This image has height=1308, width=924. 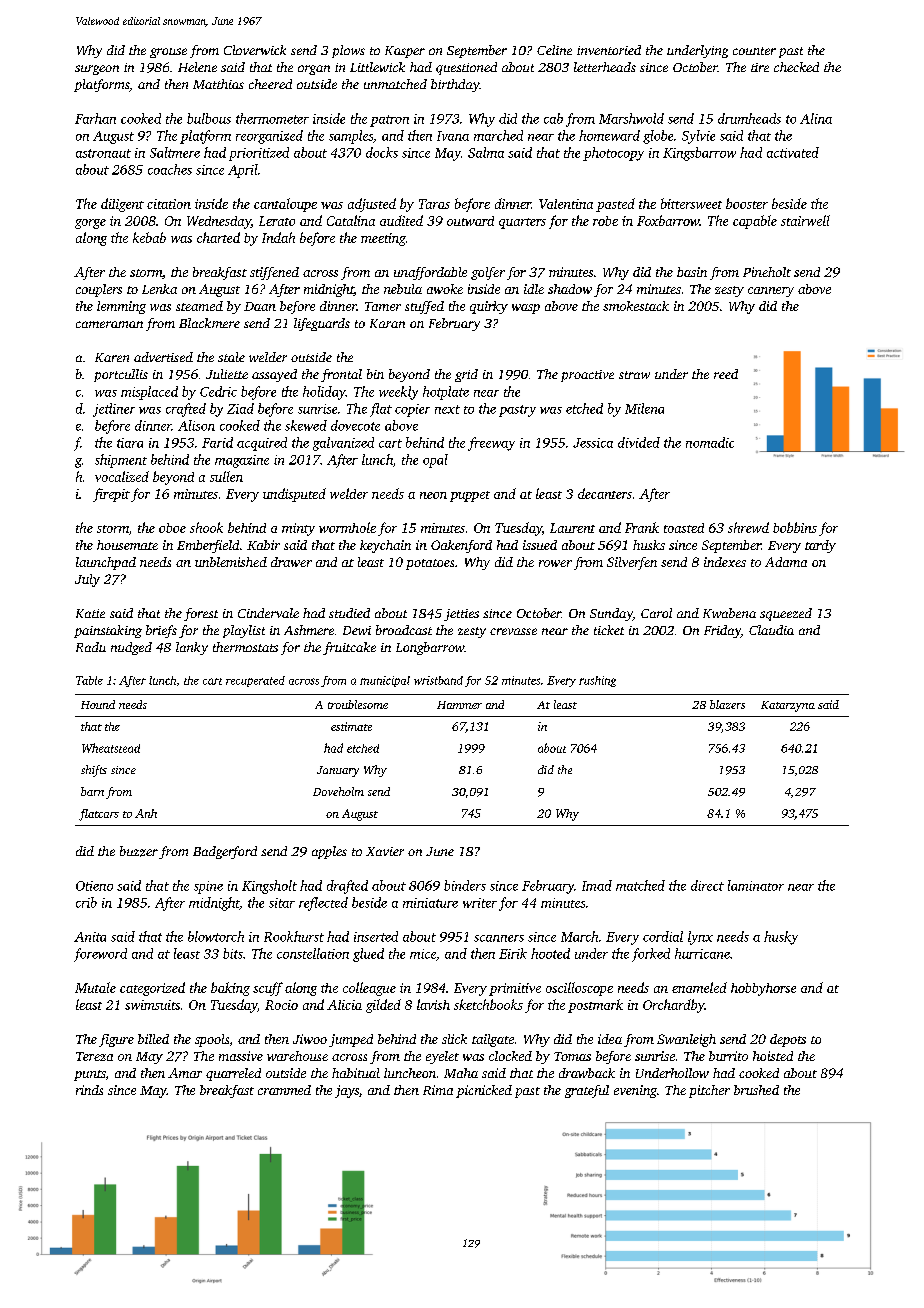 I want to click on estimate, so click(x=351, y=726).
